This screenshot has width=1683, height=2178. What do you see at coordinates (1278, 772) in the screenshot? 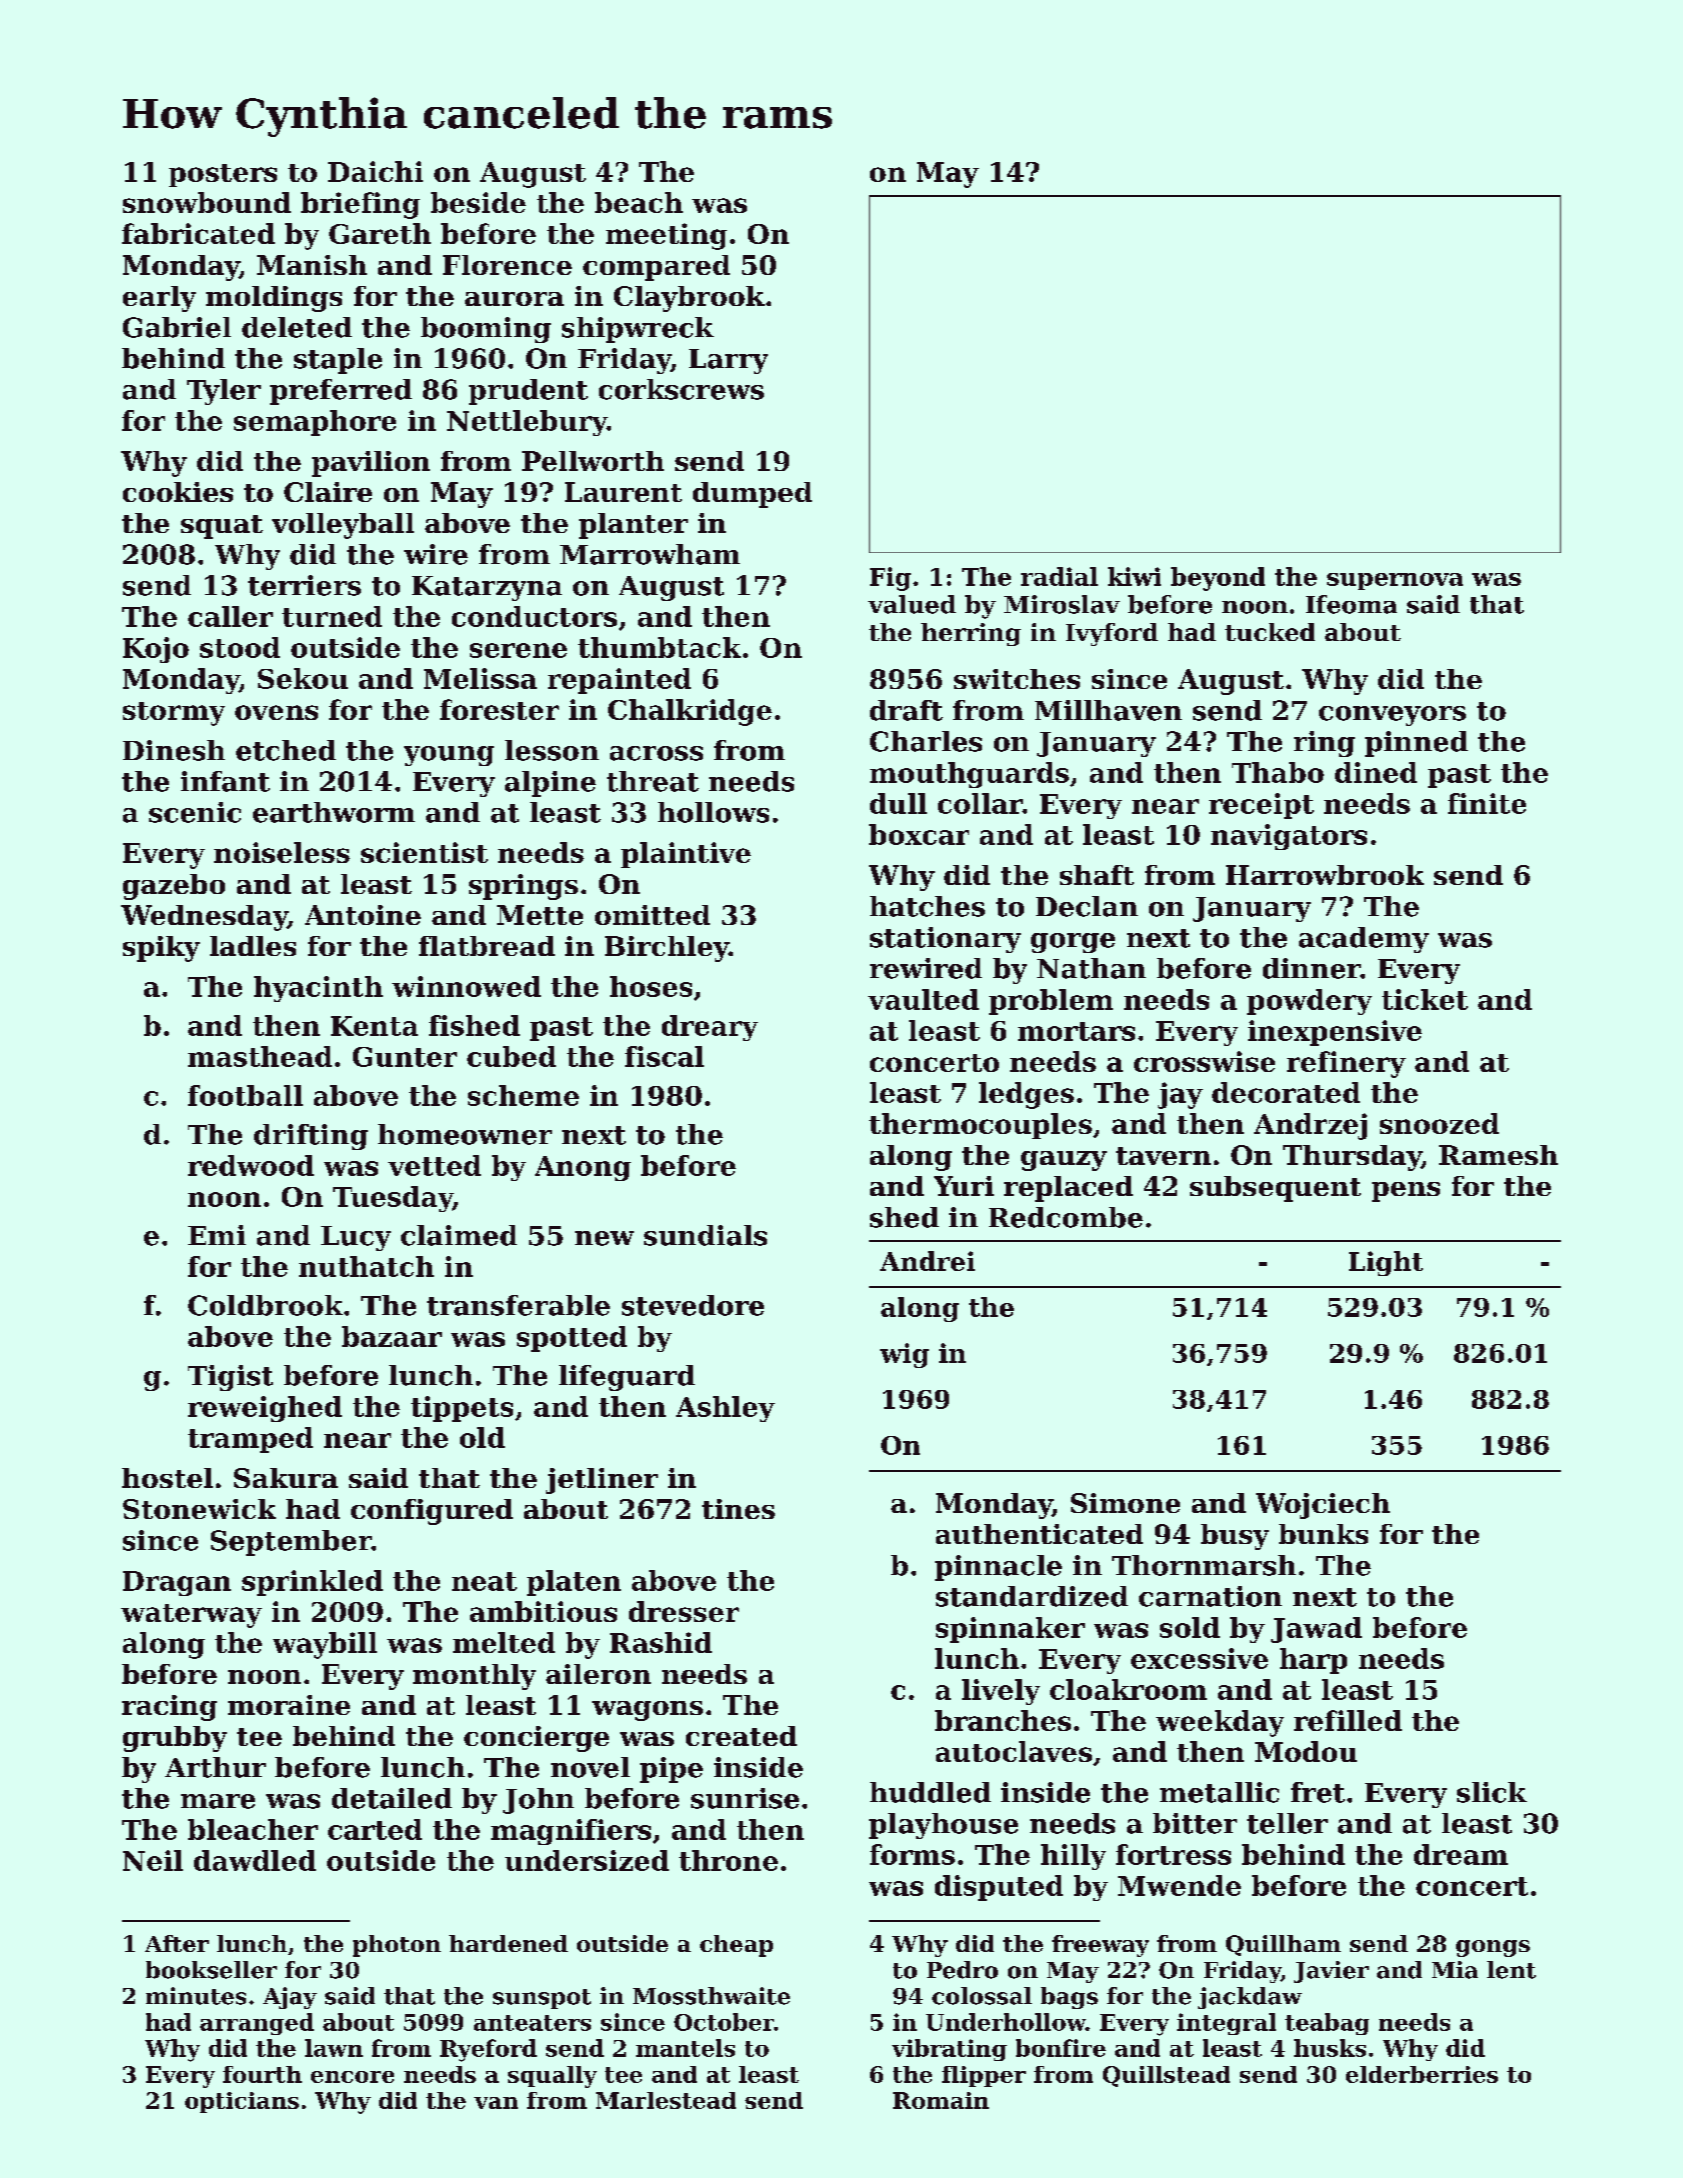
I see `Thabo` at bounding box center [1278, 772].
